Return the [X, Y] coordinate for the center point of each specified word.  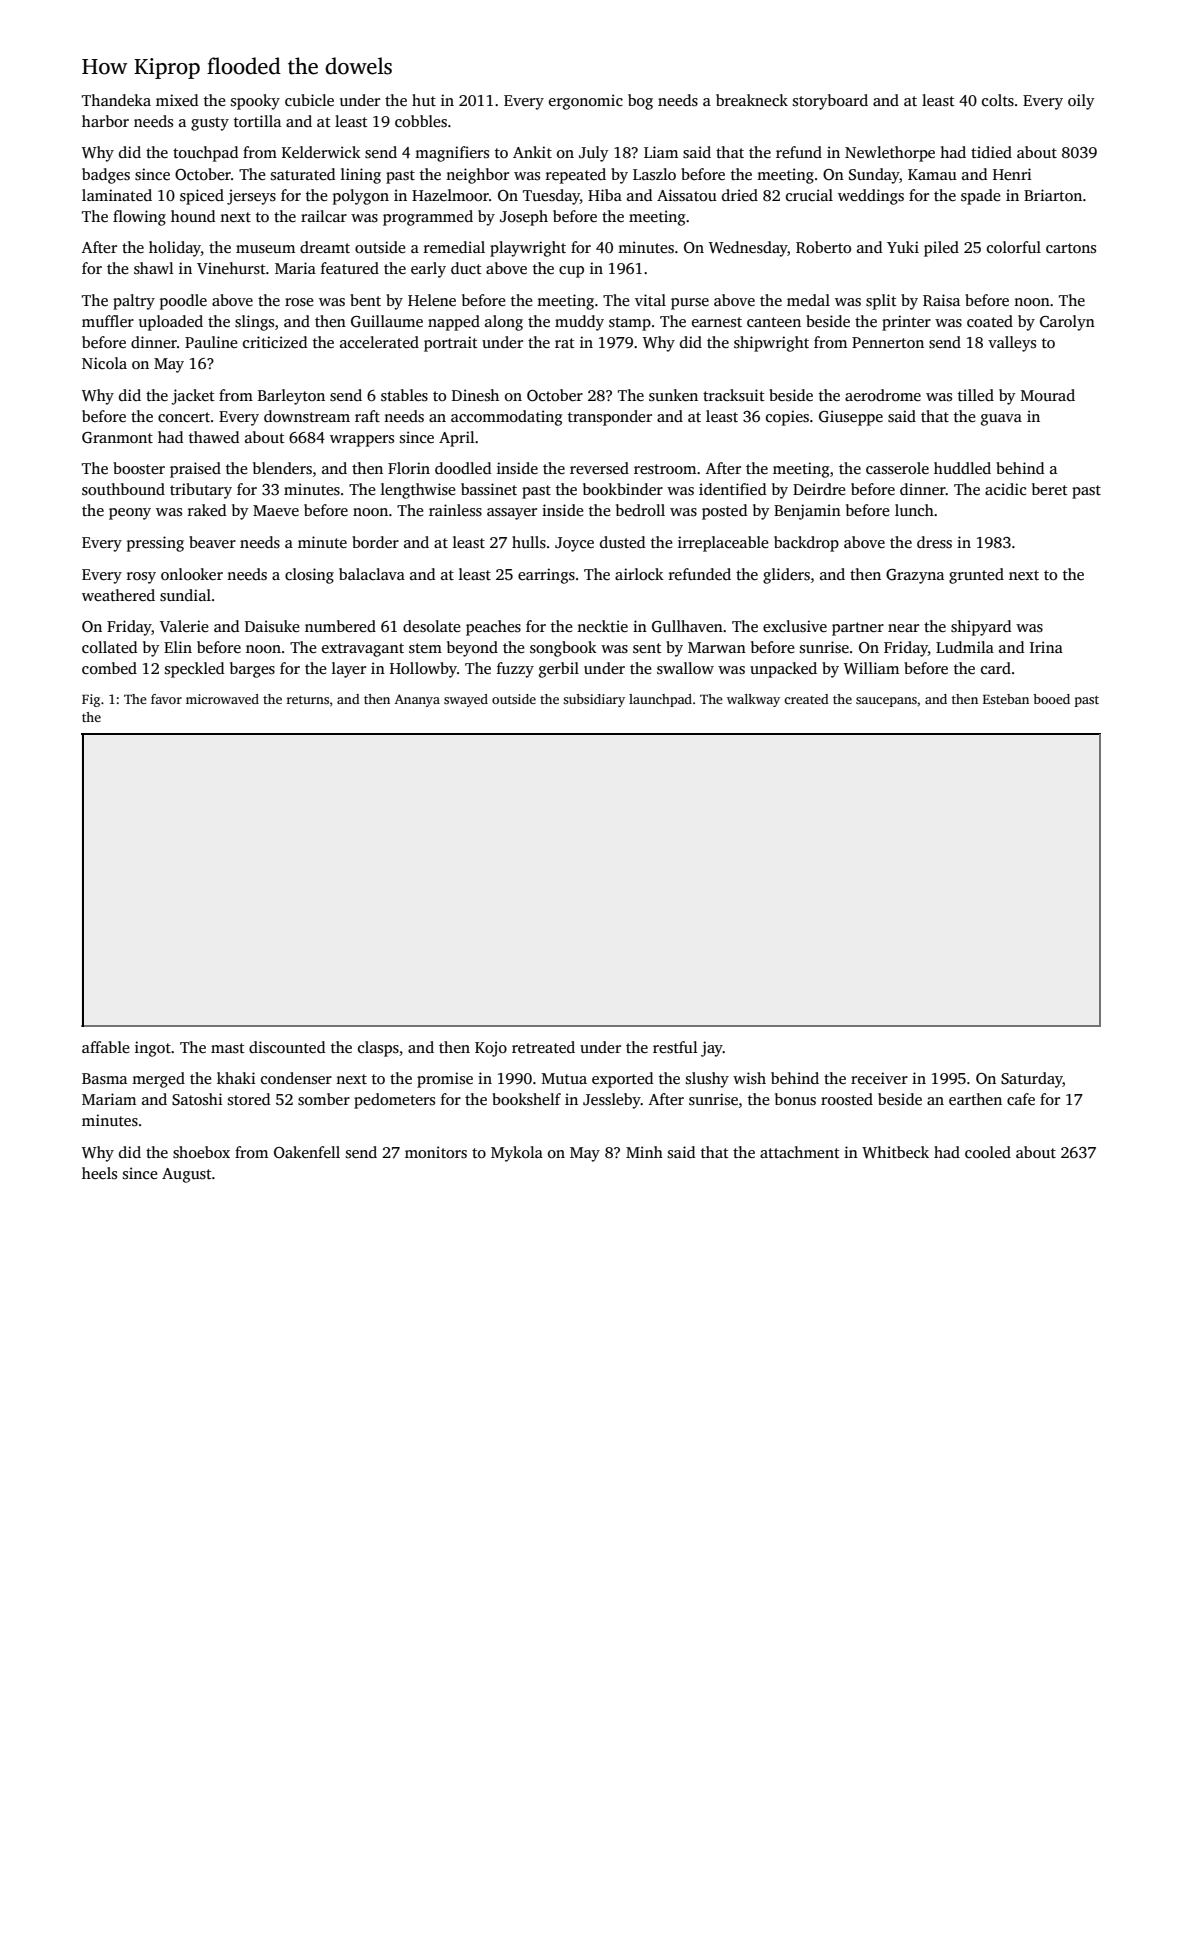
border [375, 542]
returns [308, 700]
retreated [543, 1047]
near [903, 628]
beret [1050, 489]
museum [265, 249]
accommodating [506, 418]
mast [228, 1048]
